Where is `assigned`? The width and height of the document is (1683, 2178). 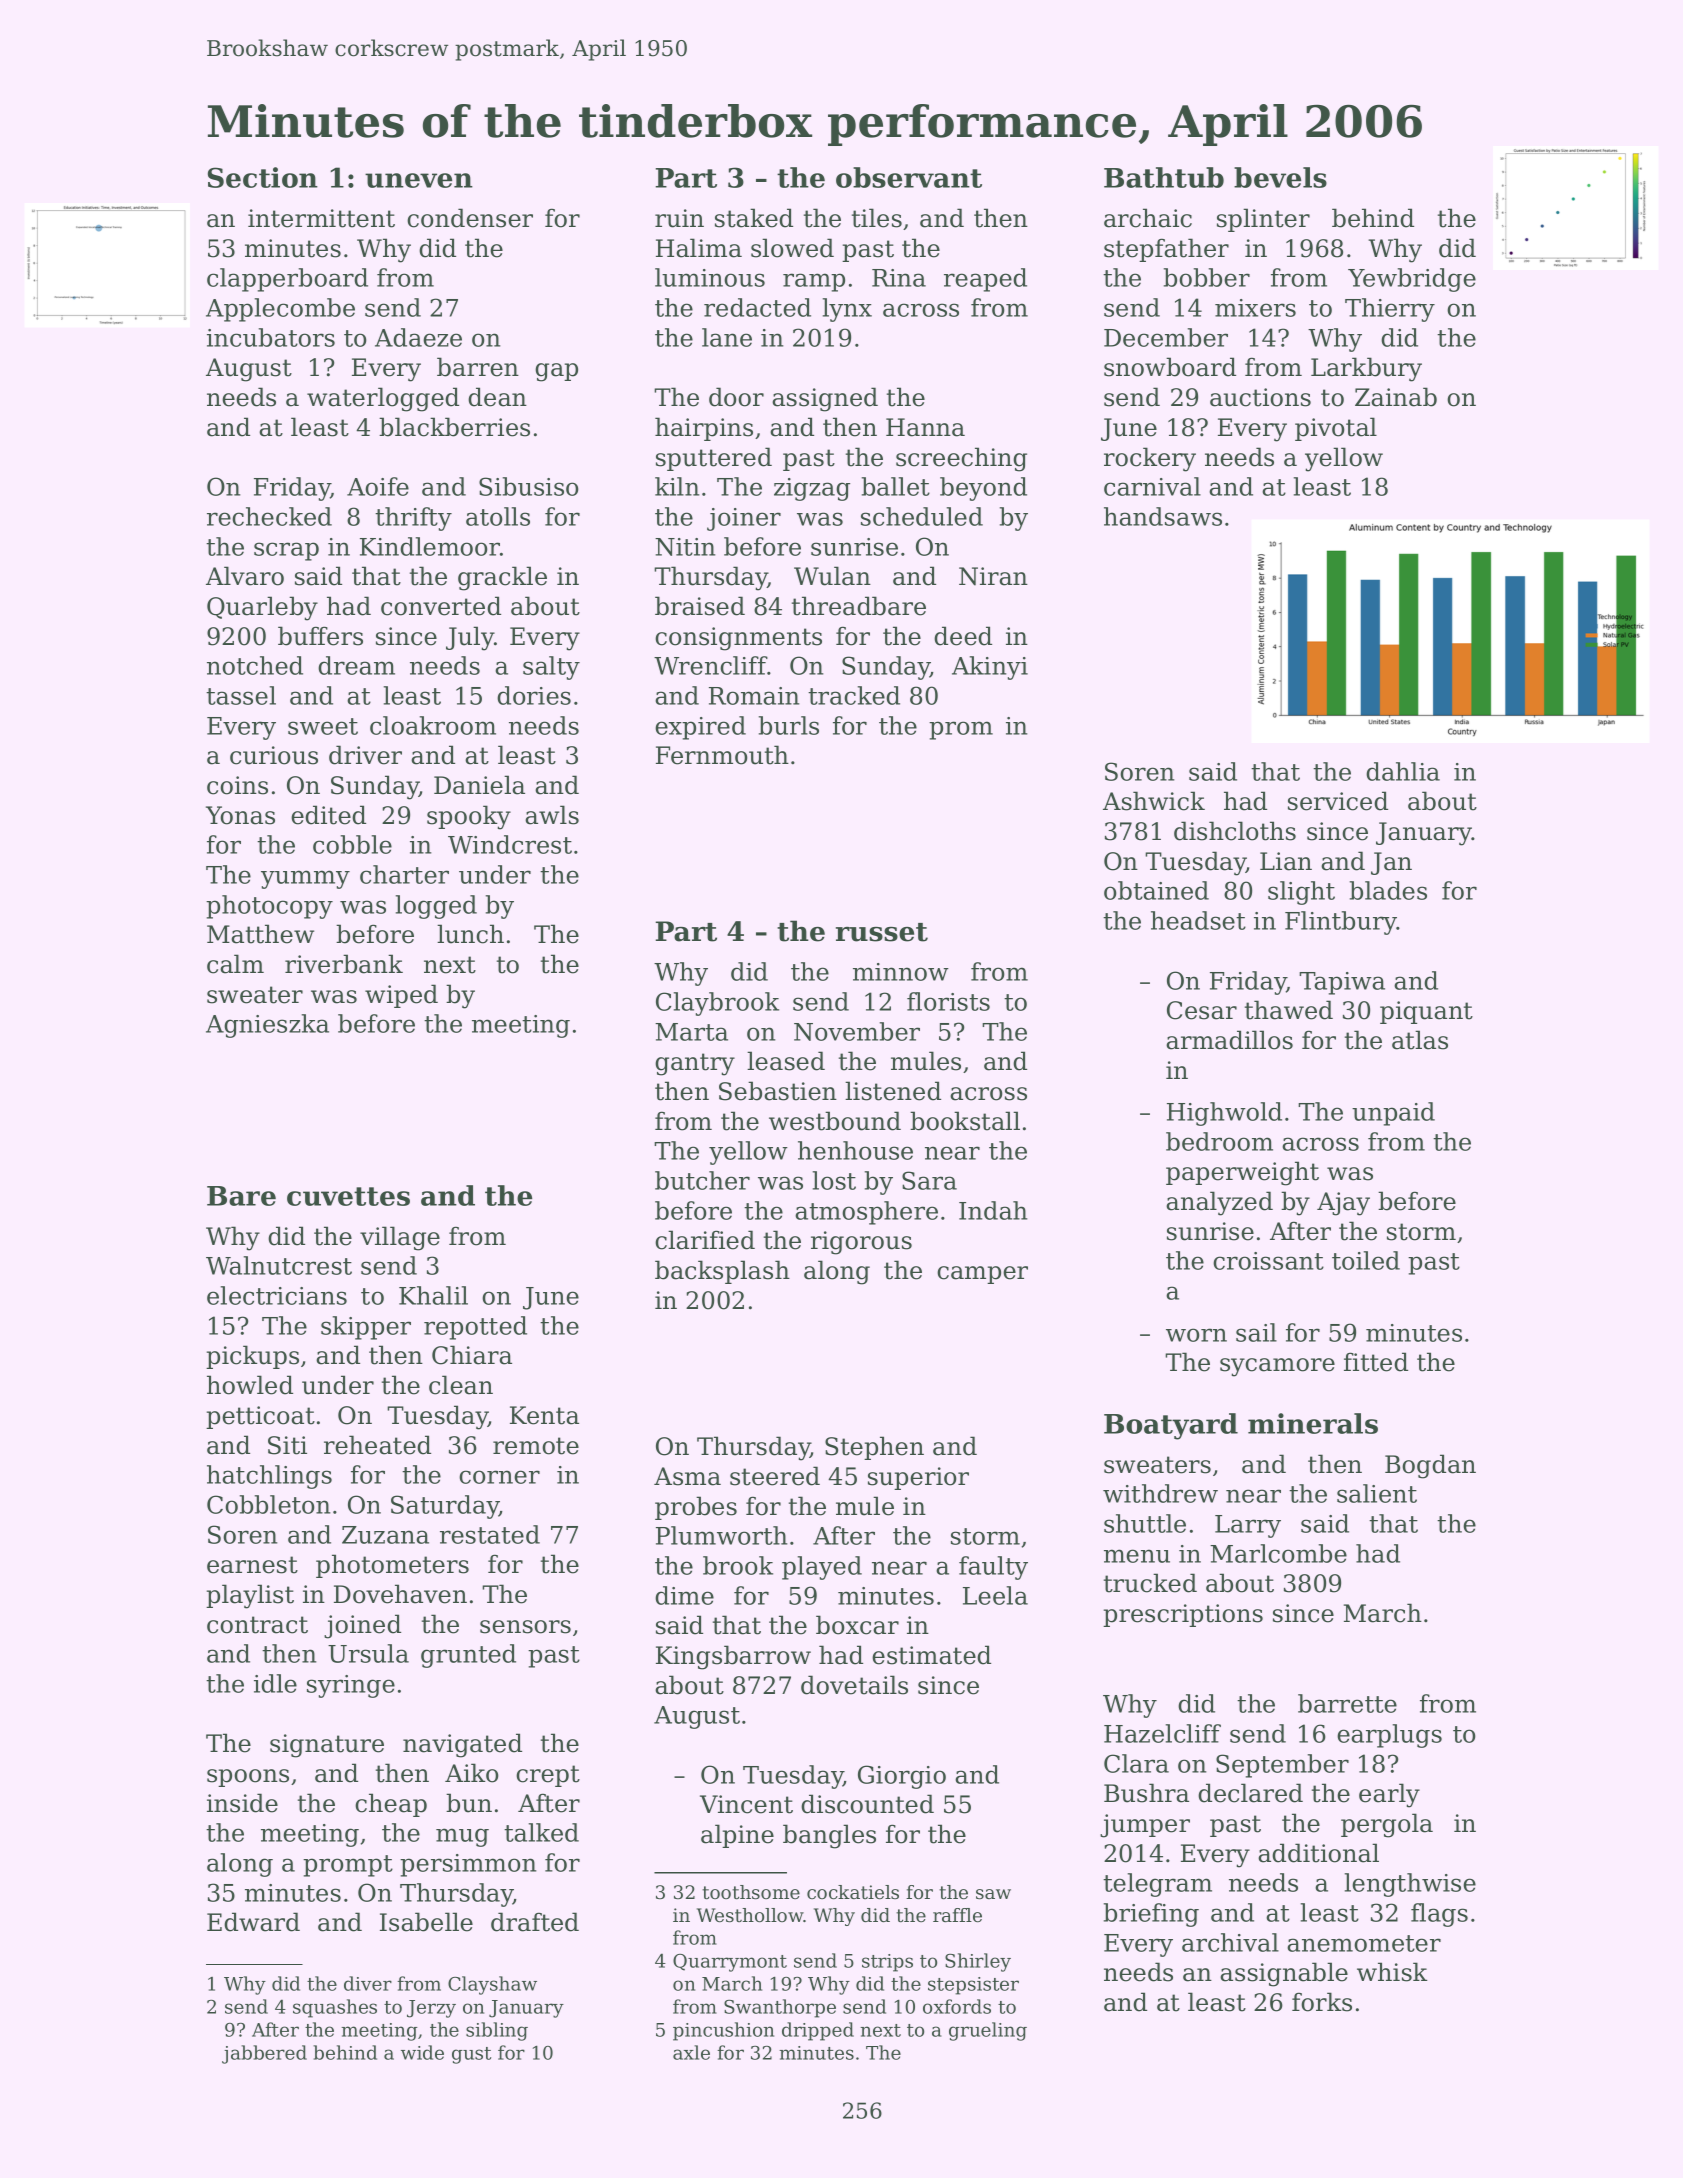
assigned is located at coordinates (825, 399).
